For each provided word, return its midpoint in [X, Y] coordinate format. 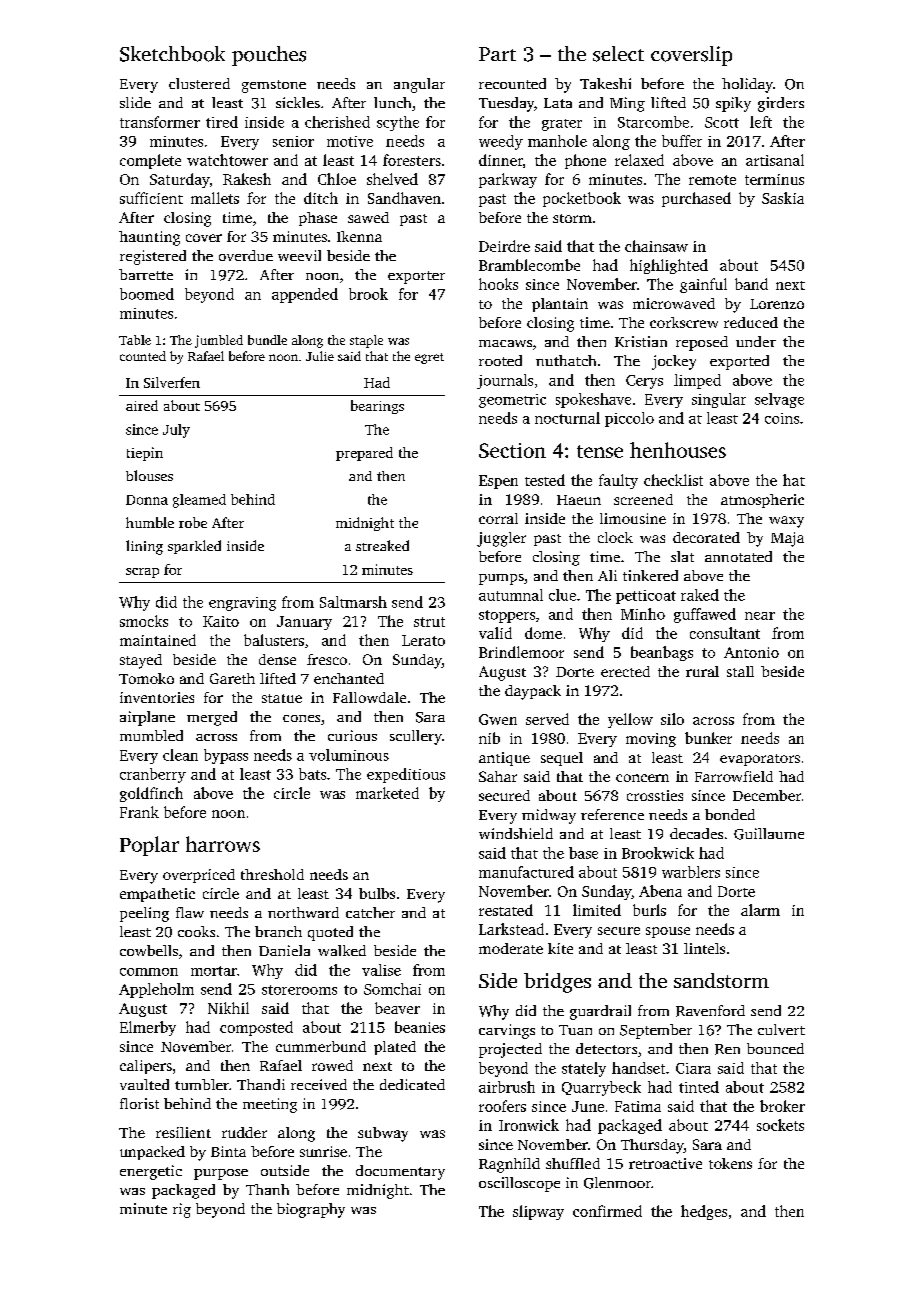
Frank [139, 812]
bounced [775, 1048]
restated [506, 910]
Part [497, 54]
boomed [147, 294]
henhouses [678, 450]
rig [182, 1210]
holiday [747, 85]
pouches [269, 56]
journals [505, 381]
